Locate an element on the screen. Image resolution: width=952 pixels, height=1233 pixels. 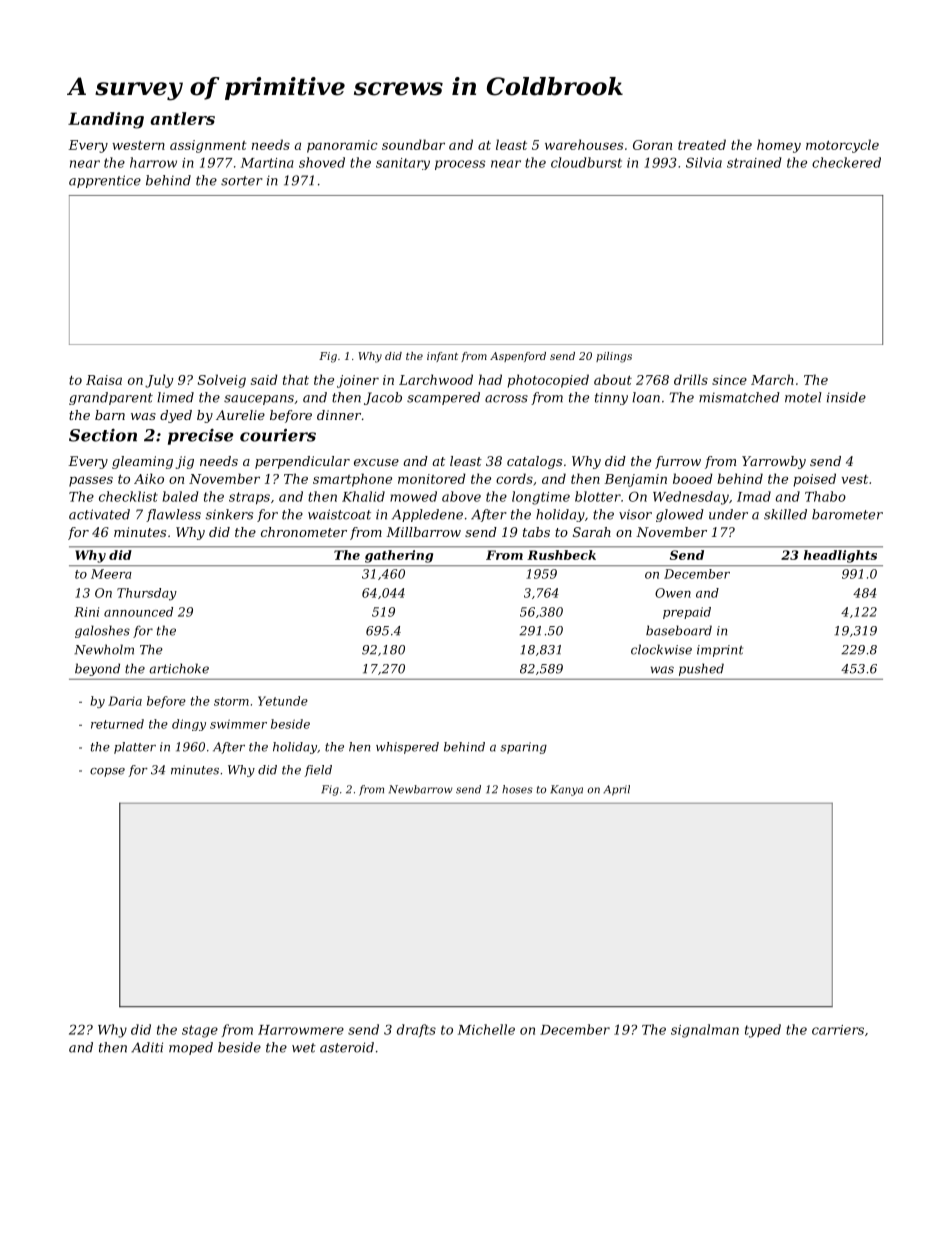
Silvia is located at coordinates (704, 162).
